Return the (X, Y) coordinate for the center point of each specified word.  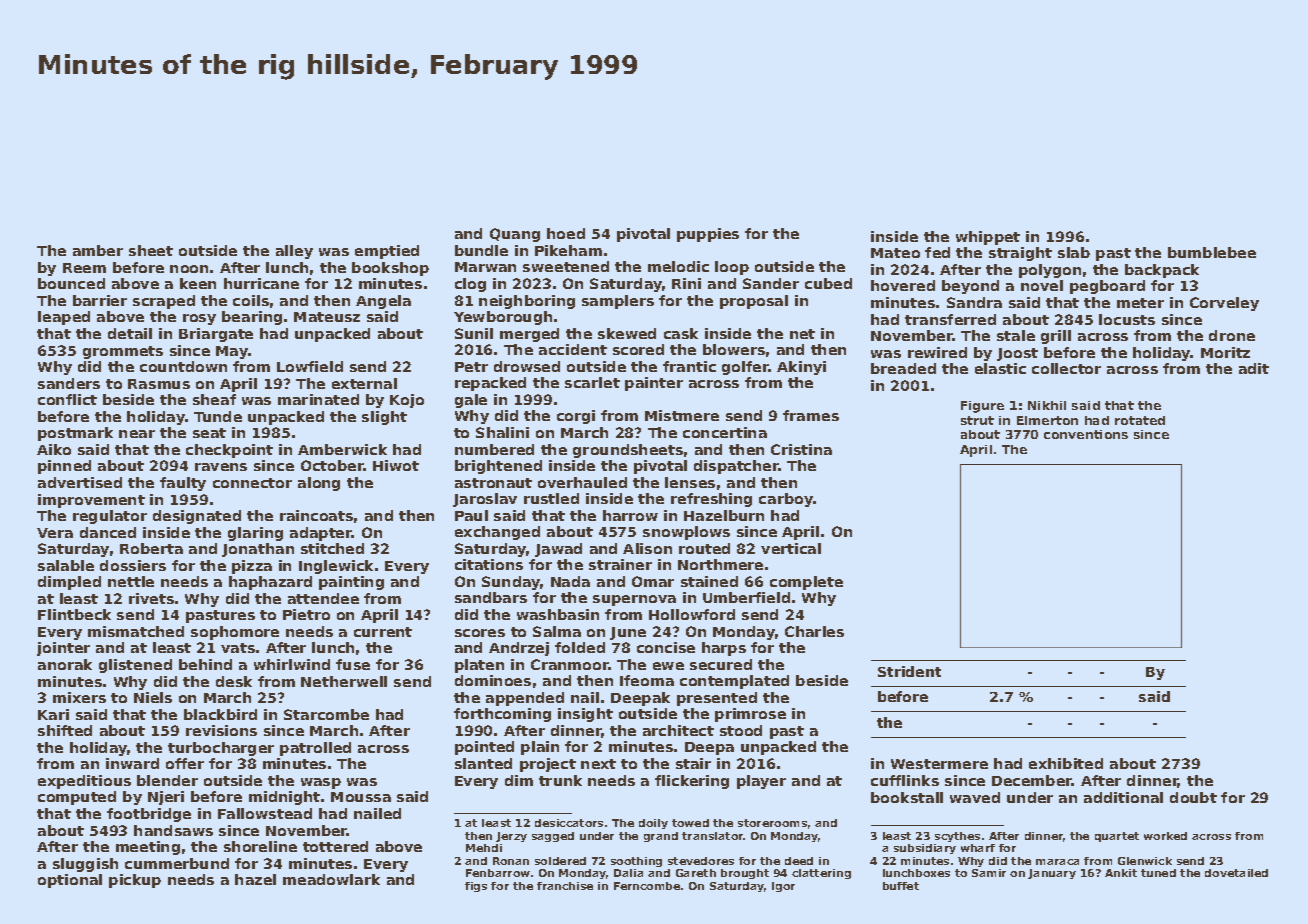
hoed (566, 233)
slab (1074, 252)
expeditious (84, 782)
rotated (1140, 420)
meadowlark (331, 879)
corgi (576, 417)
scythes (957, 837)
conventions (1086, 434)
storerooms (772, 823)
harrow (630, 515)
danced (108, 532)
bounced (71, 283)
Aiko (54, 449)
